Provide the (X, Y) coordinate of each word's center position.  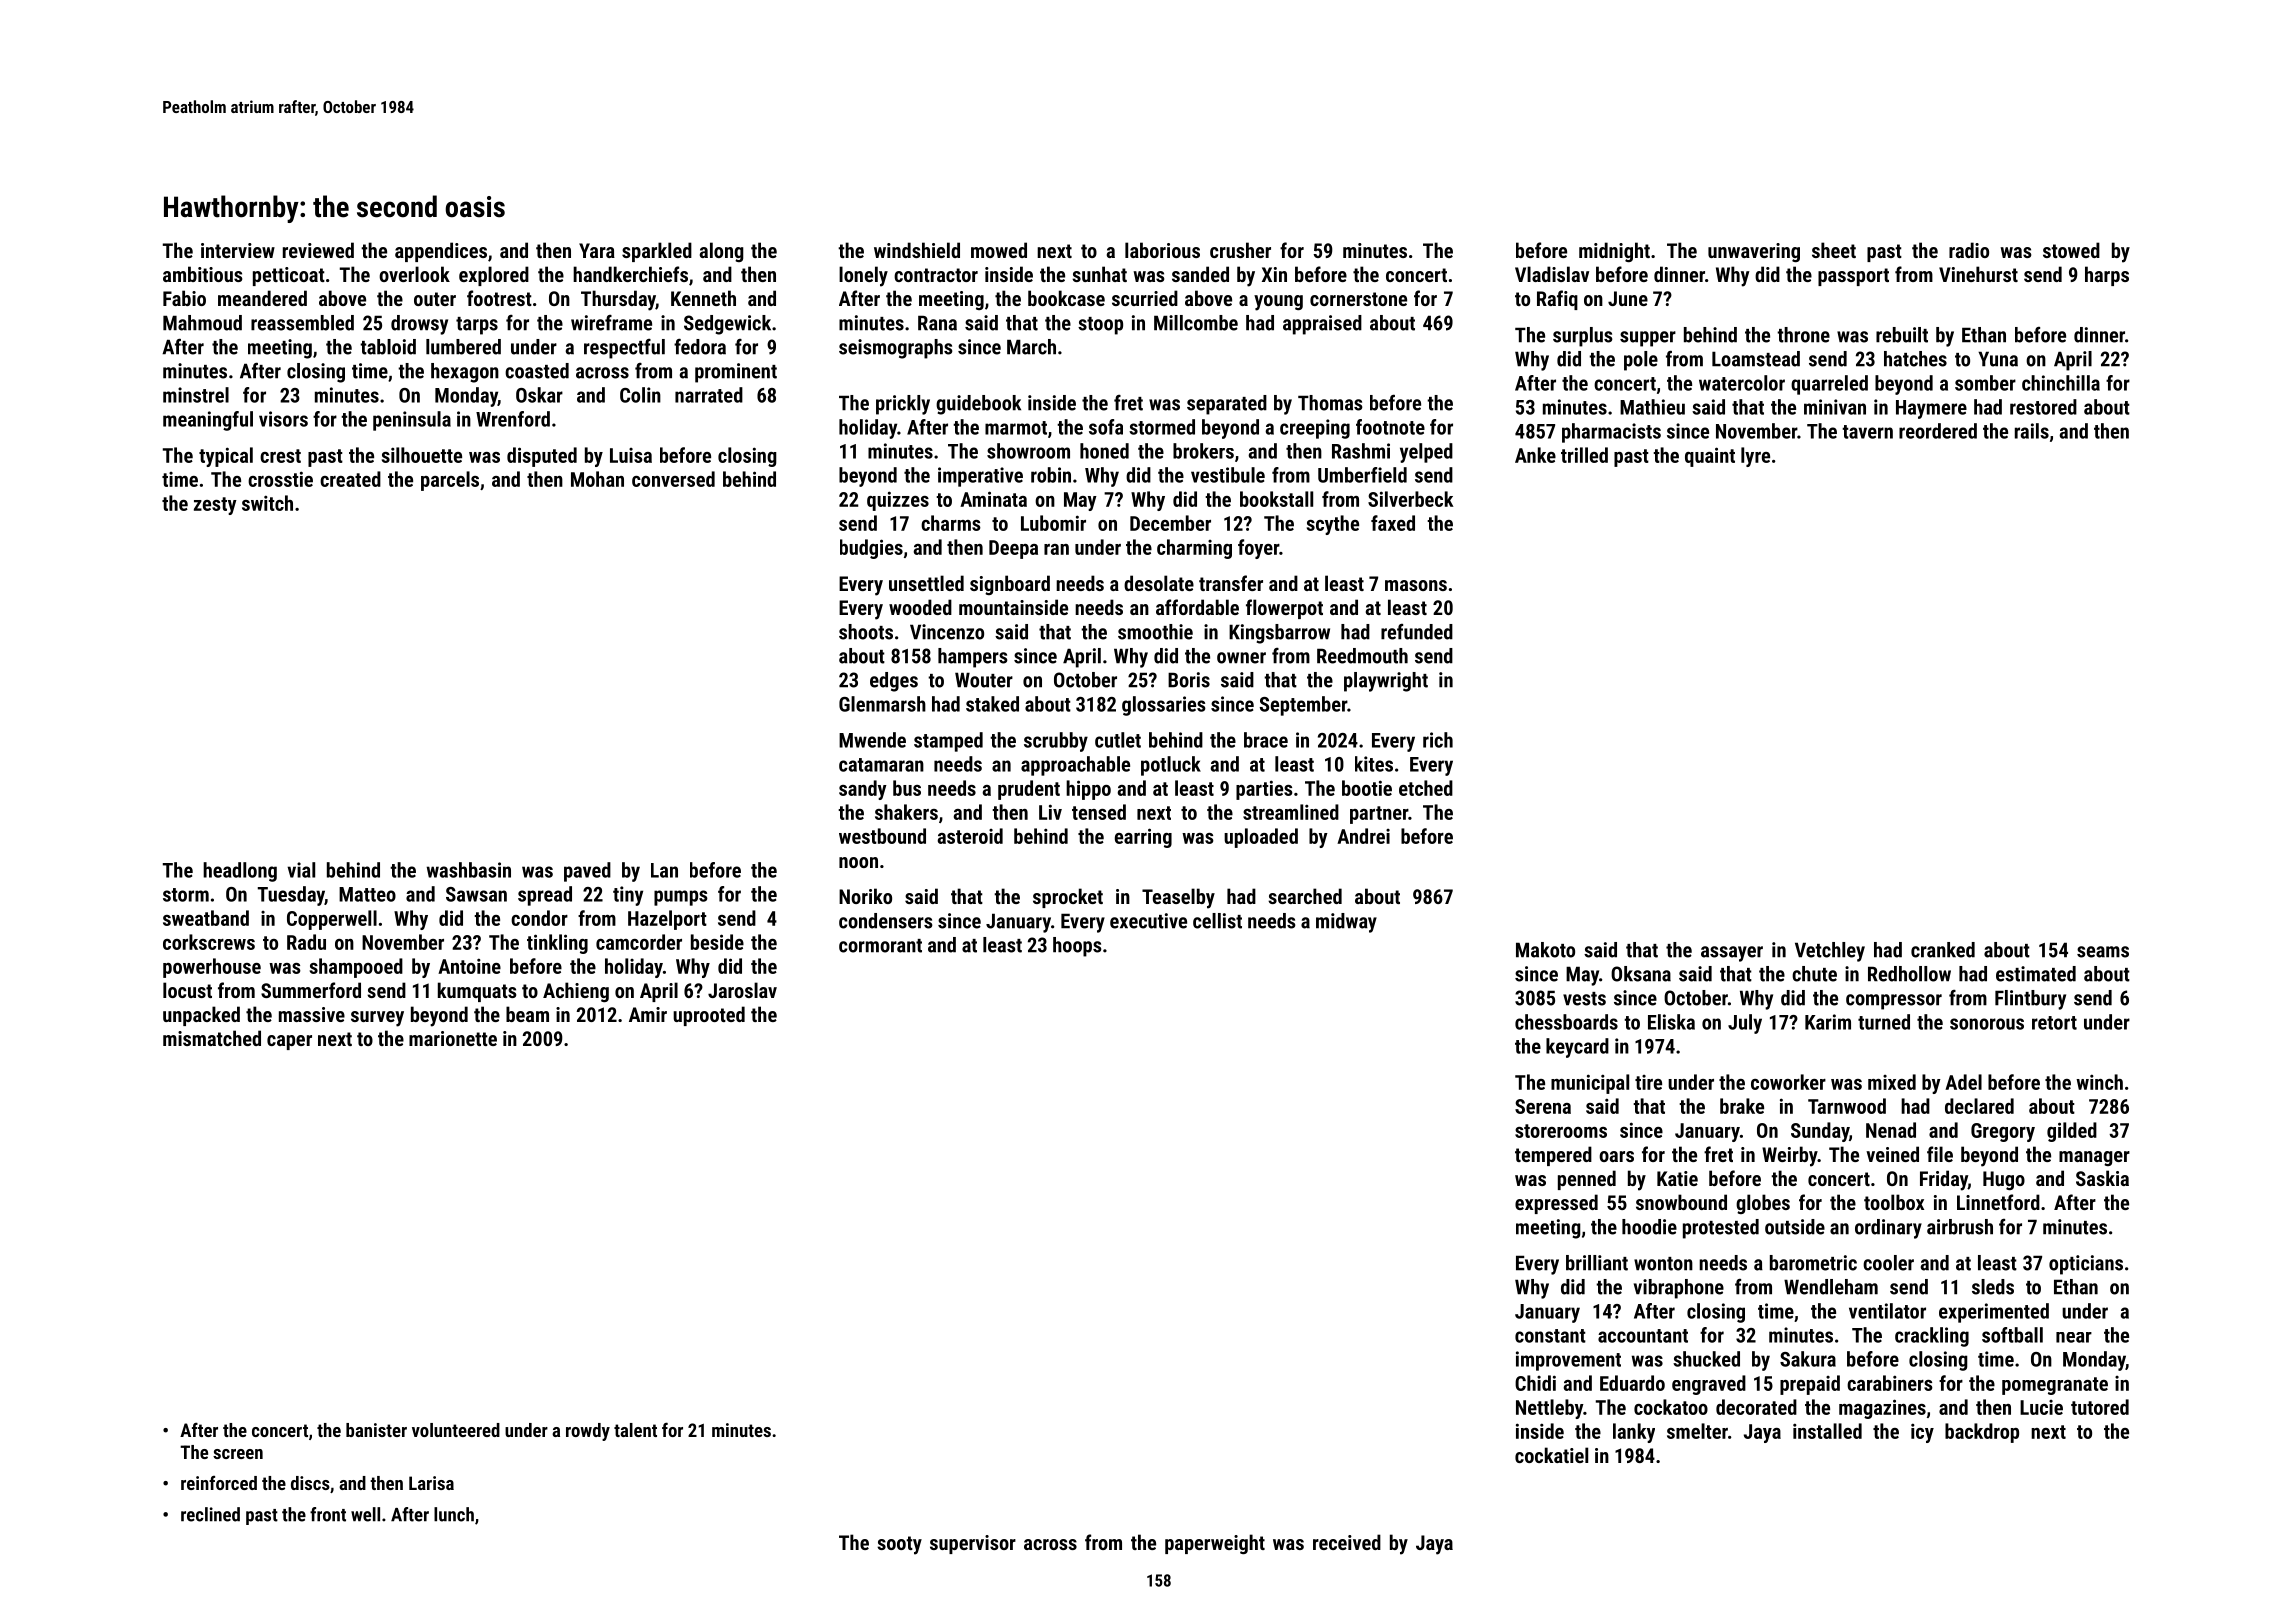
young (1278, 303)
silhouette (422, 455)
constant (1550, 1336)
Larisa (431, 1483)
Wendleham (1831, 1287)
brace (1266, 740)
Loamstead (1756, 359)
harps (2107, 276)
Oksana (1641, 974)
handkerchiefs (630, 274)
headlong (240, 872)
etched (1426, 788)
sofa (1106, 427)
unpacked (201, 1016)
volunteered (456, 1430)
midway (1346, 923)
